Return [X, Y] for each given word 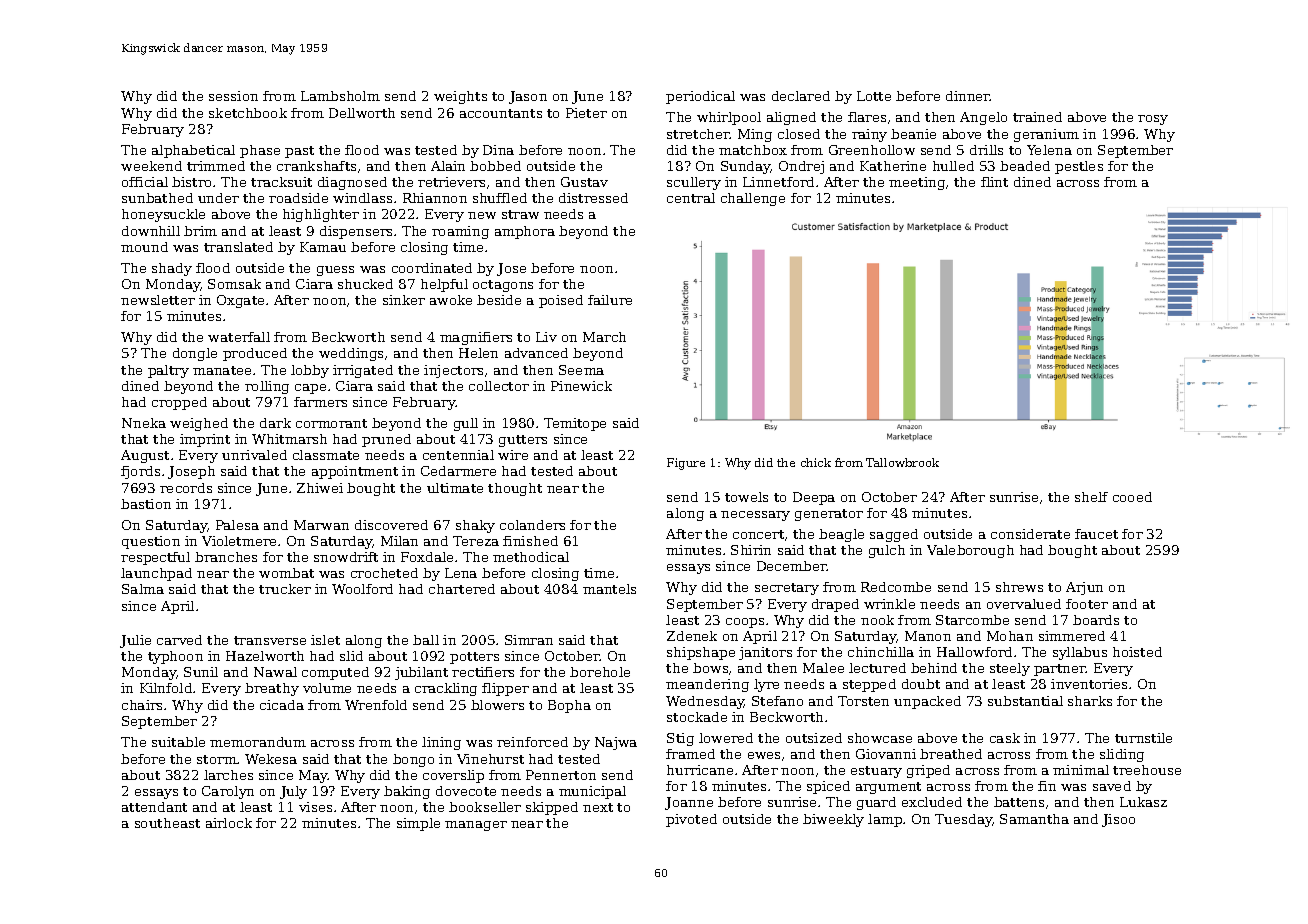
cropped [179, 403]
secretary [787, 589]
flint [994, 182]
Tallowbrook [902, 462]
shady [172, 269]
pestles [1079, 167]
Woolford [362, 589]
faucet [1096, 534]
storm [217, 759]
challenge [753, 199]
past [299, 152]
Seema [581, 370]
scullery [694, 183]
